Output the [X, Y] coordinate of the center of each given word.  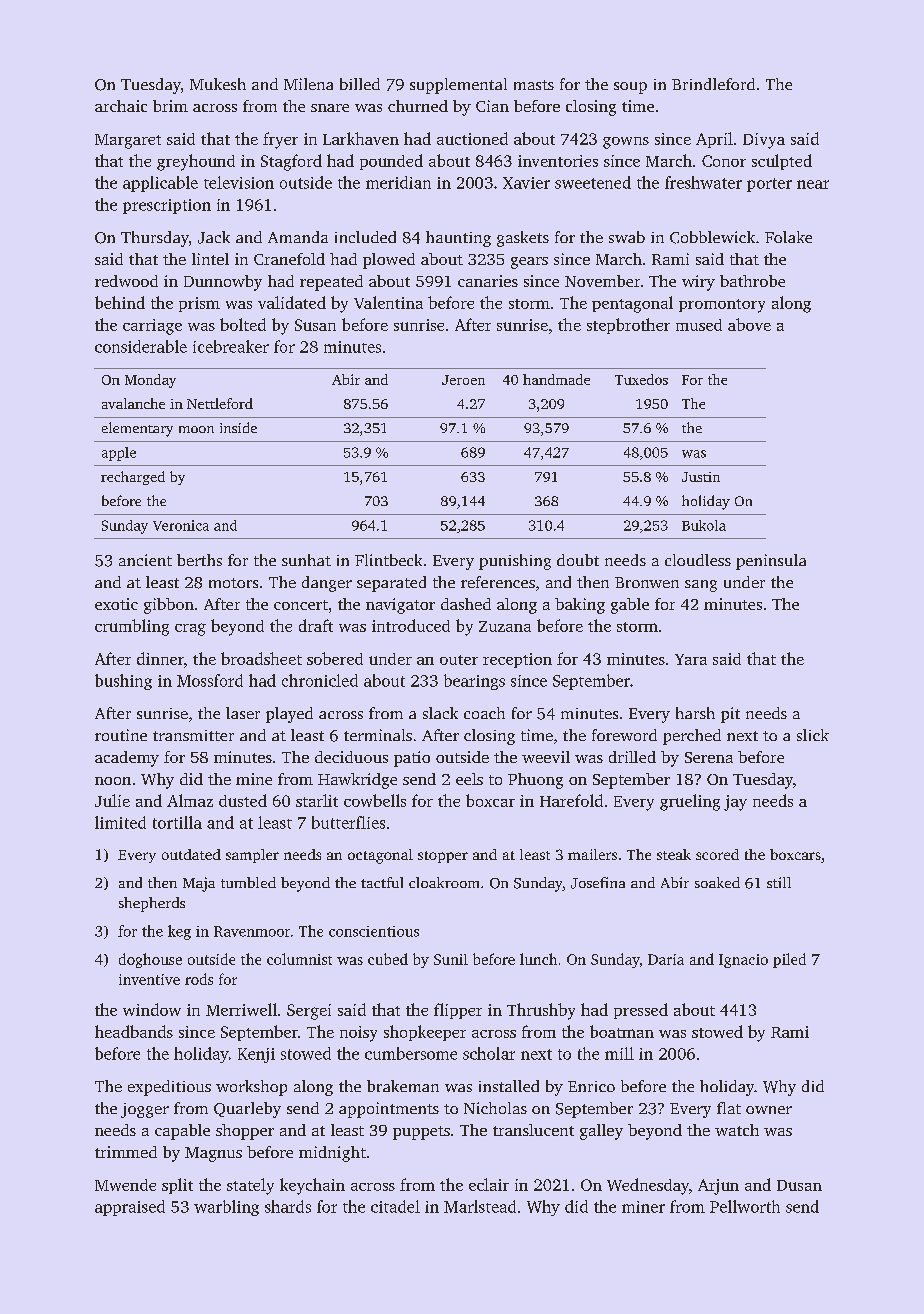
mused [699, 325]
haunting [458, 239]
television [239, 182]
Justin [701, 477]
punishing [515, 562]
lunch [538, 959]
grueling [690, 802]
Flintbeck [388, 560]
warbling [226, 1208]
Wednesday [648, 1186]
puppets [421, 1133]
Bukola [704, 525]
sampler [252, 856]
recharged [133, 478]
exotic [116, 604]
